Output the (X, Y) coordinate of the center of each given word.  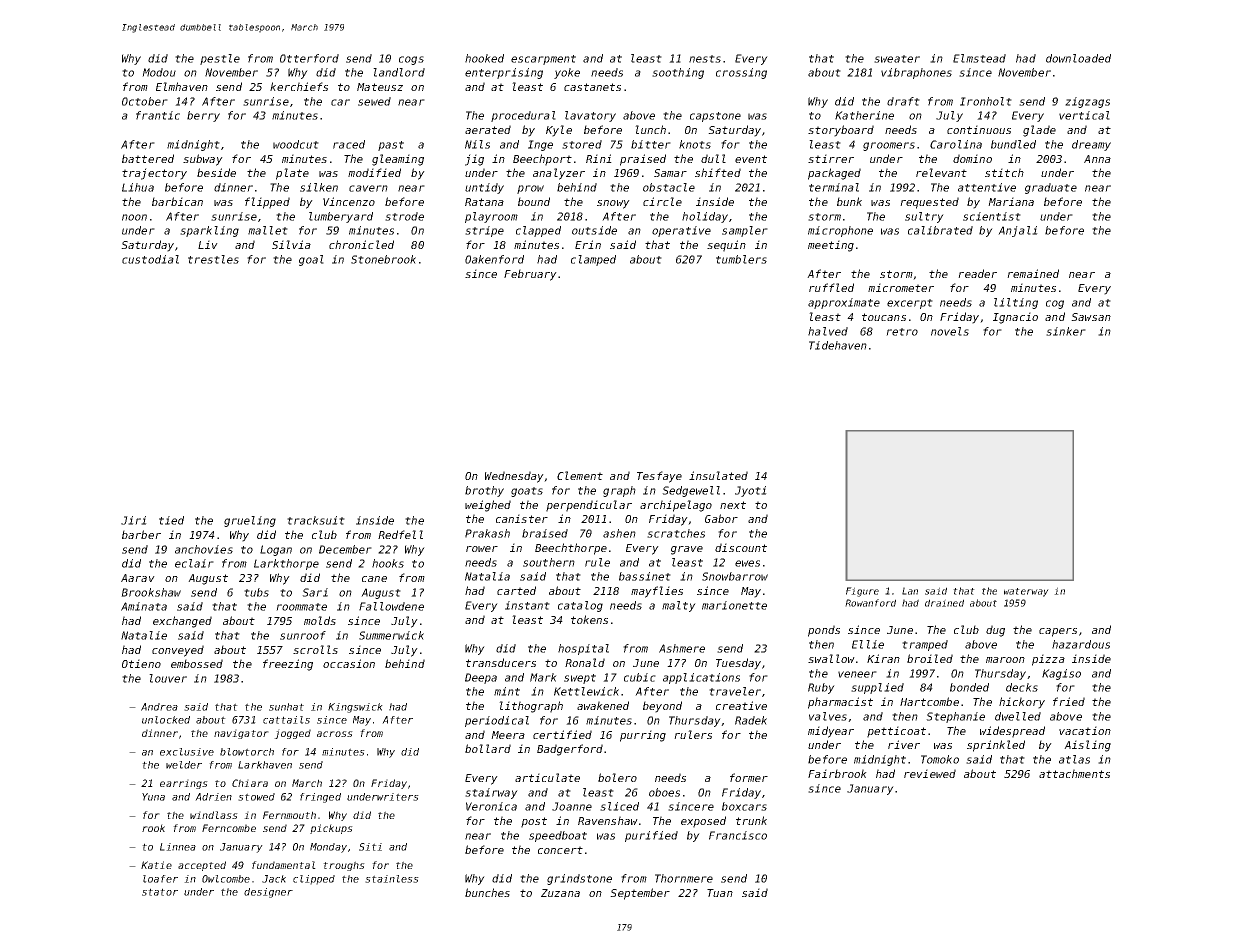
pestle (220, 59)
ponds (824, 631)
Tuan (720, 893)
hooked (484, 58)
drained (944, 603)
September (640, 894)
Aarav (138, 578)
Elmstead (979, 58)
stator (160, 892)
